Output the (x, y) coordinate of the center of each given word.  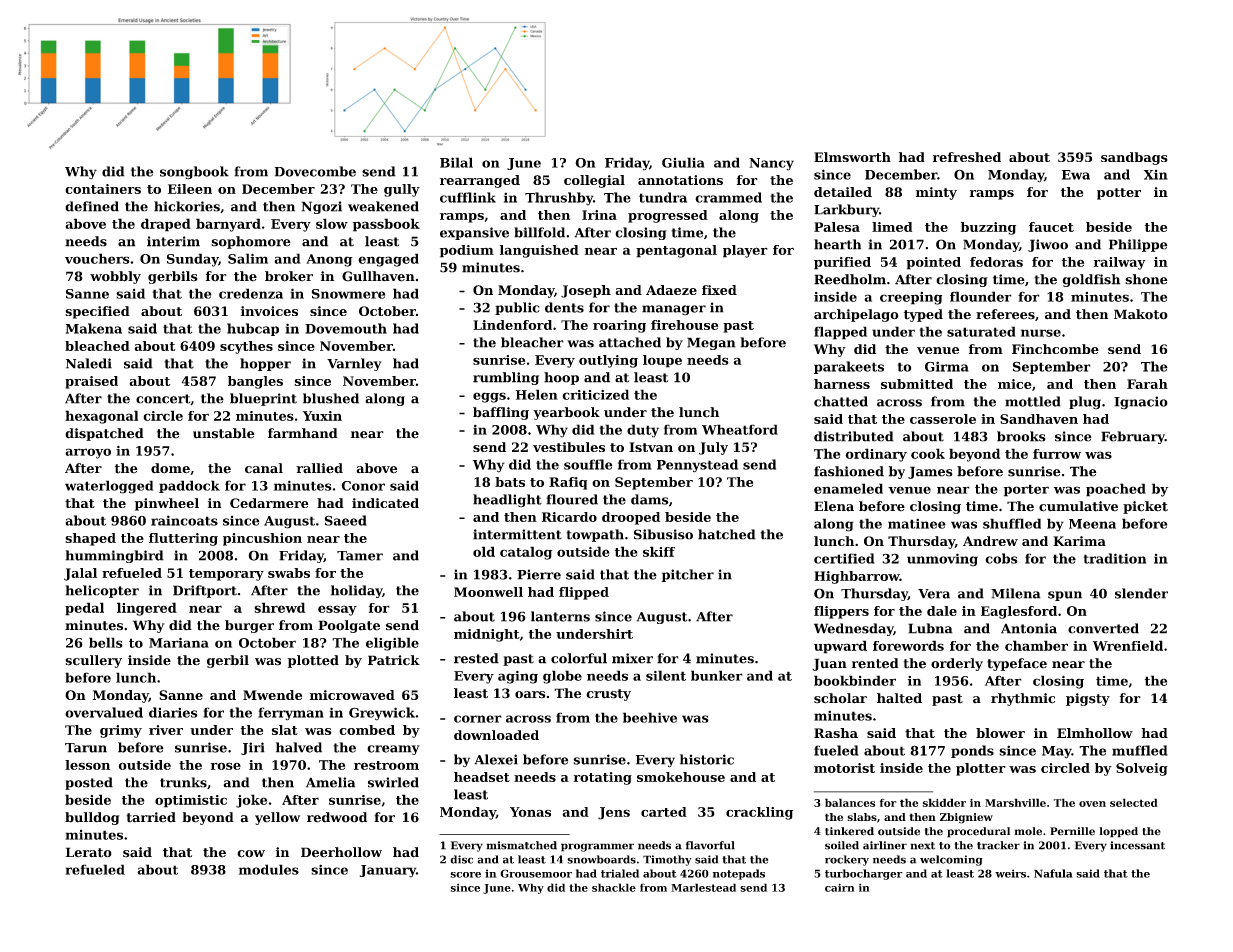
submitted (917, 384)
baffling (501, 413)
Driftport (205, 591)
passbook (386, 225)
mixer (632, 658)
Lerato (89, 852)
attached (630, 342)
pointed (934, 263)
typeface (1017, 664)
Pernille (1072, 831)
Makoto (1141, 314)
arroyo (88, 453)
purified (842, 263)
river (166, 730)
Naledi (89, 363)
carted (664, 812)
